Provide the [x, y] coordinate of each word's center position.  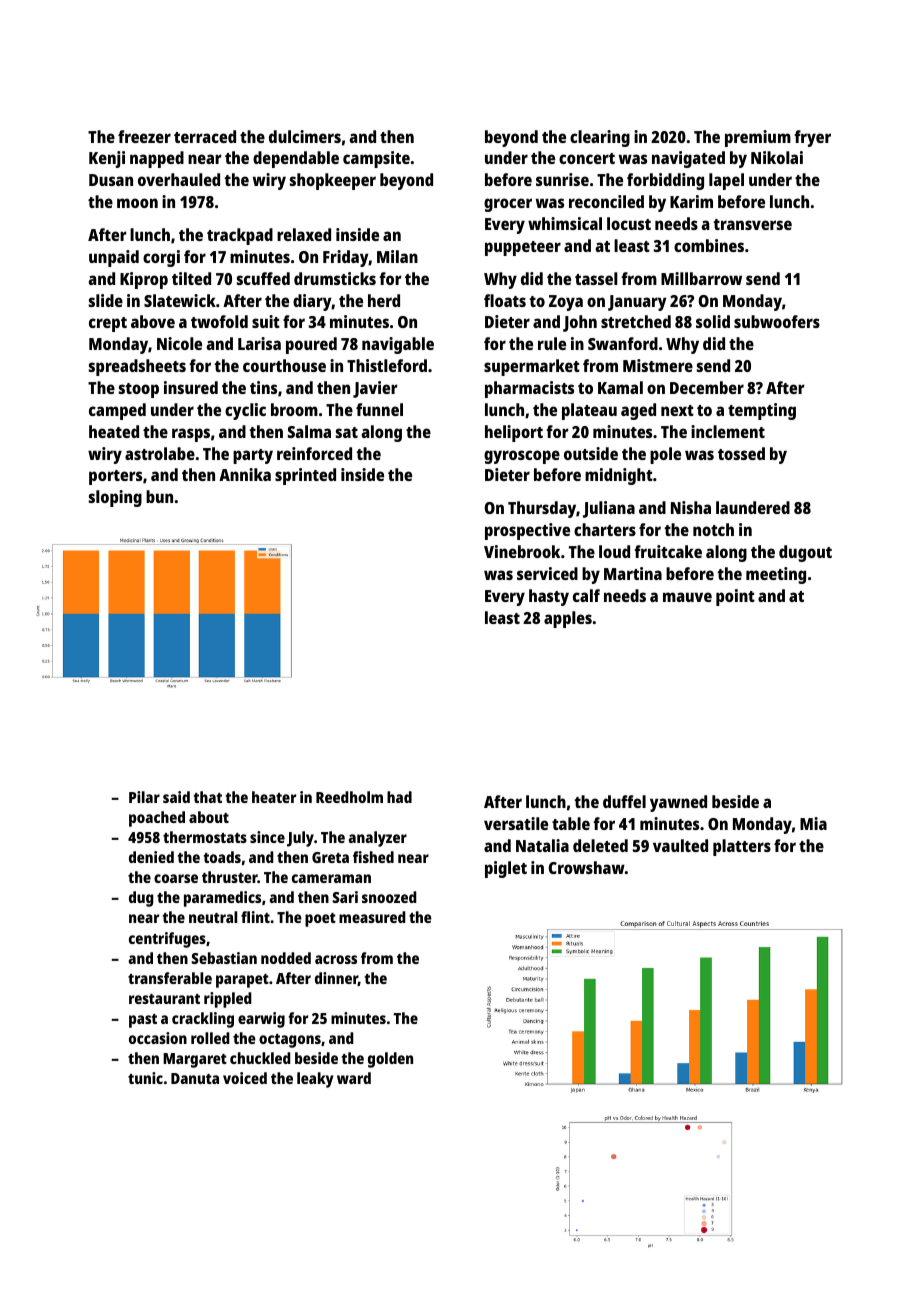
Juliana [609, 509]
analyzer [377, 839]
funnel [379, 409]
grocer [508, 205]
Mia [813, 823]
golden [390, 1060]
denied [151, 857]
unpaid [114, 258]
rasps [191, 435]
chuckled [260, 1058]
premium [758, 138]
